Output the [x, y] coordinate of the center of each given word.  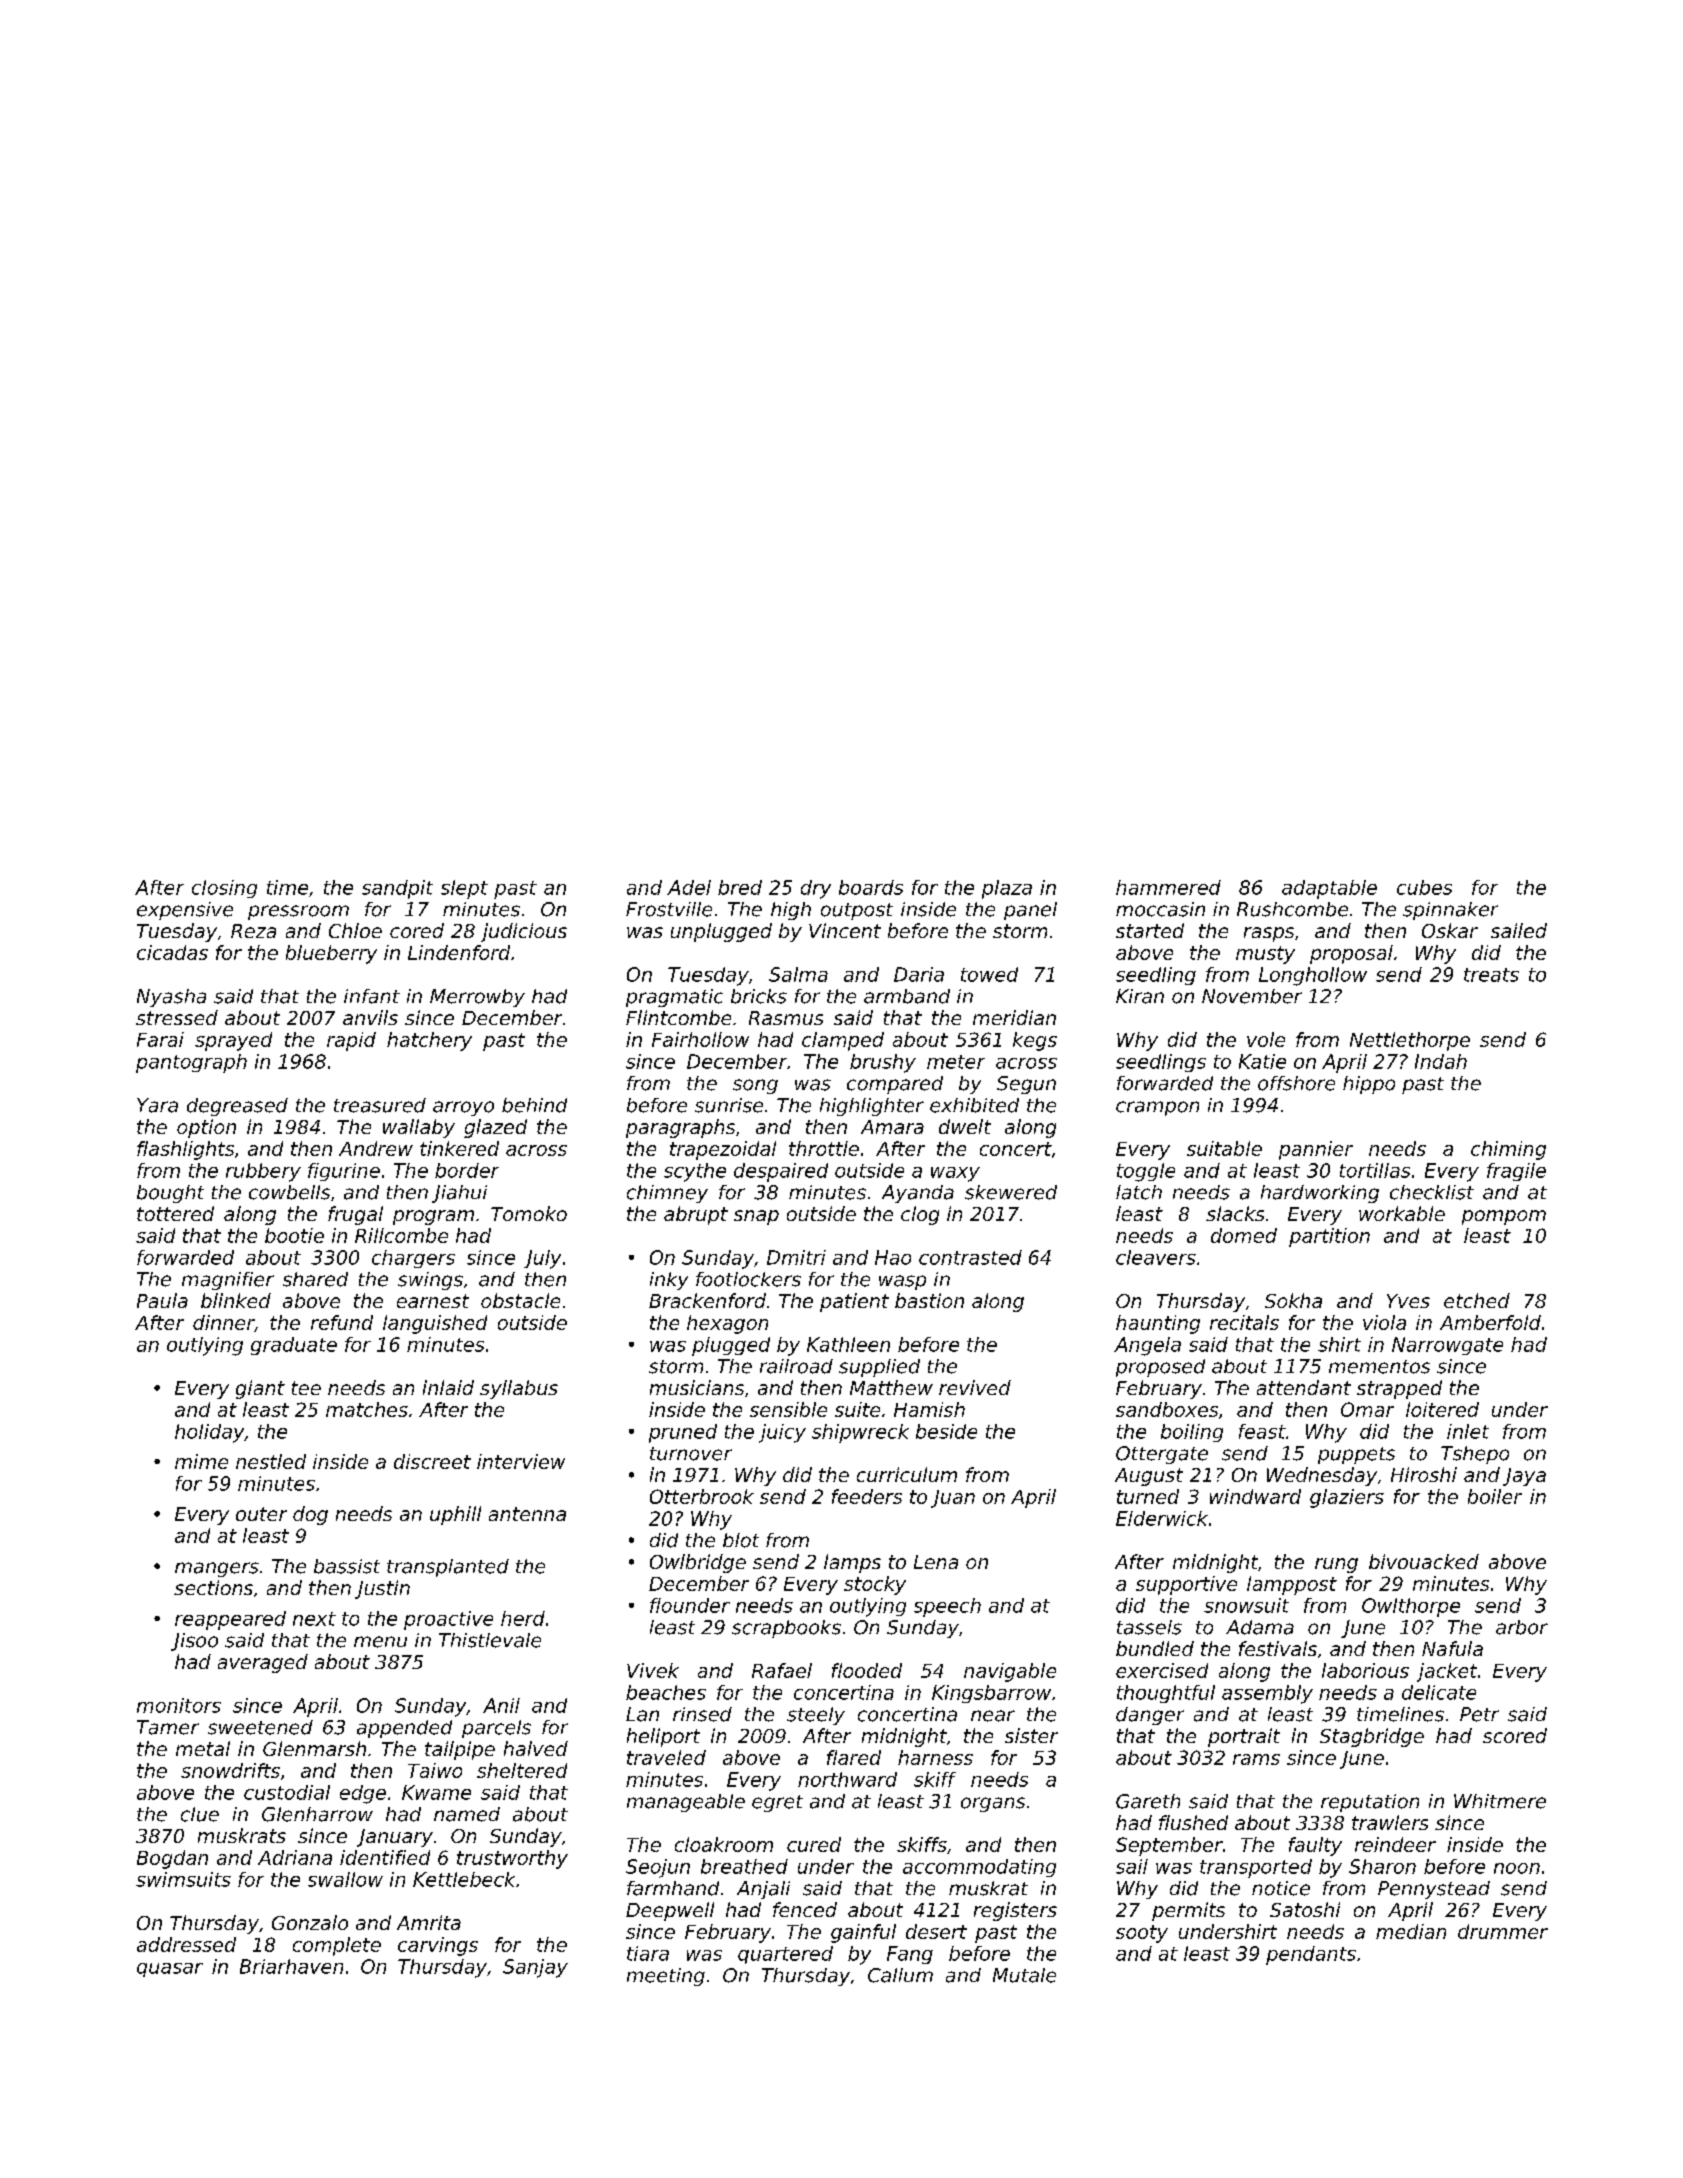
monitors [179, 1705]
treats [1491, 975]
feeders [867, 1496]
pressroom [298, 912]
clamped [843, 1041]
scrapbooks [786, 1629]
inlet [1468, 1431]
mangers [217, 1569]
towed [989, 974]
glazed [495, 1128]
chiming [1508, 1150]
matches [367, 1409]
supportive [1186, 1585]
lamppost [1292, 1585]
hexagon [727, 1324]
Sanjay [535, 1968]
